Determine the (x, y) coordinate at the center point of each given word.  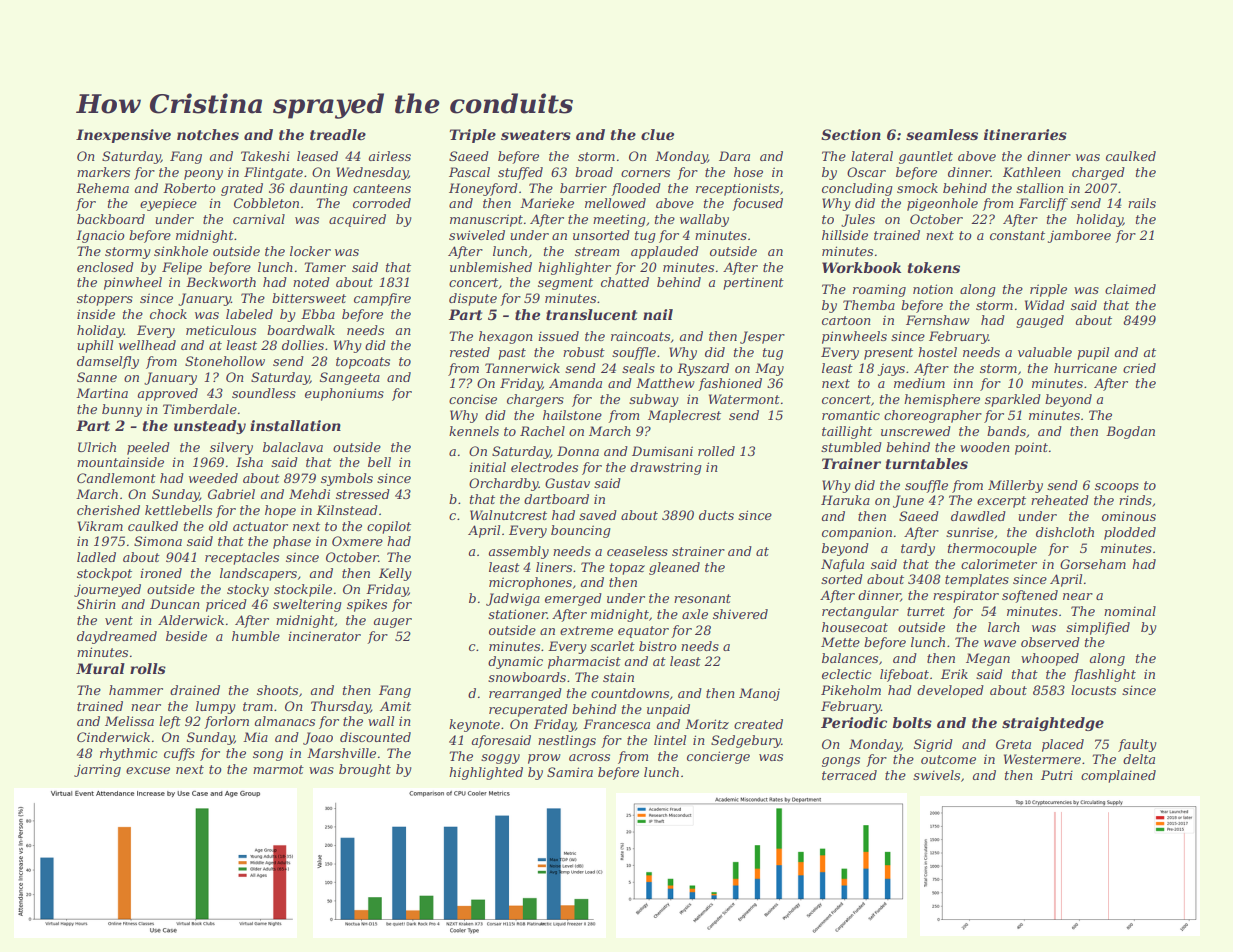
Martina (102, 393)
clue (657, 134)
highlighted (486, 773)
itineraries (1025, 134)
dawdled (978, 516)
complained (1118, 776)
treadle (338, 134)
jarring (97, 770)
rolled (716, 451)
